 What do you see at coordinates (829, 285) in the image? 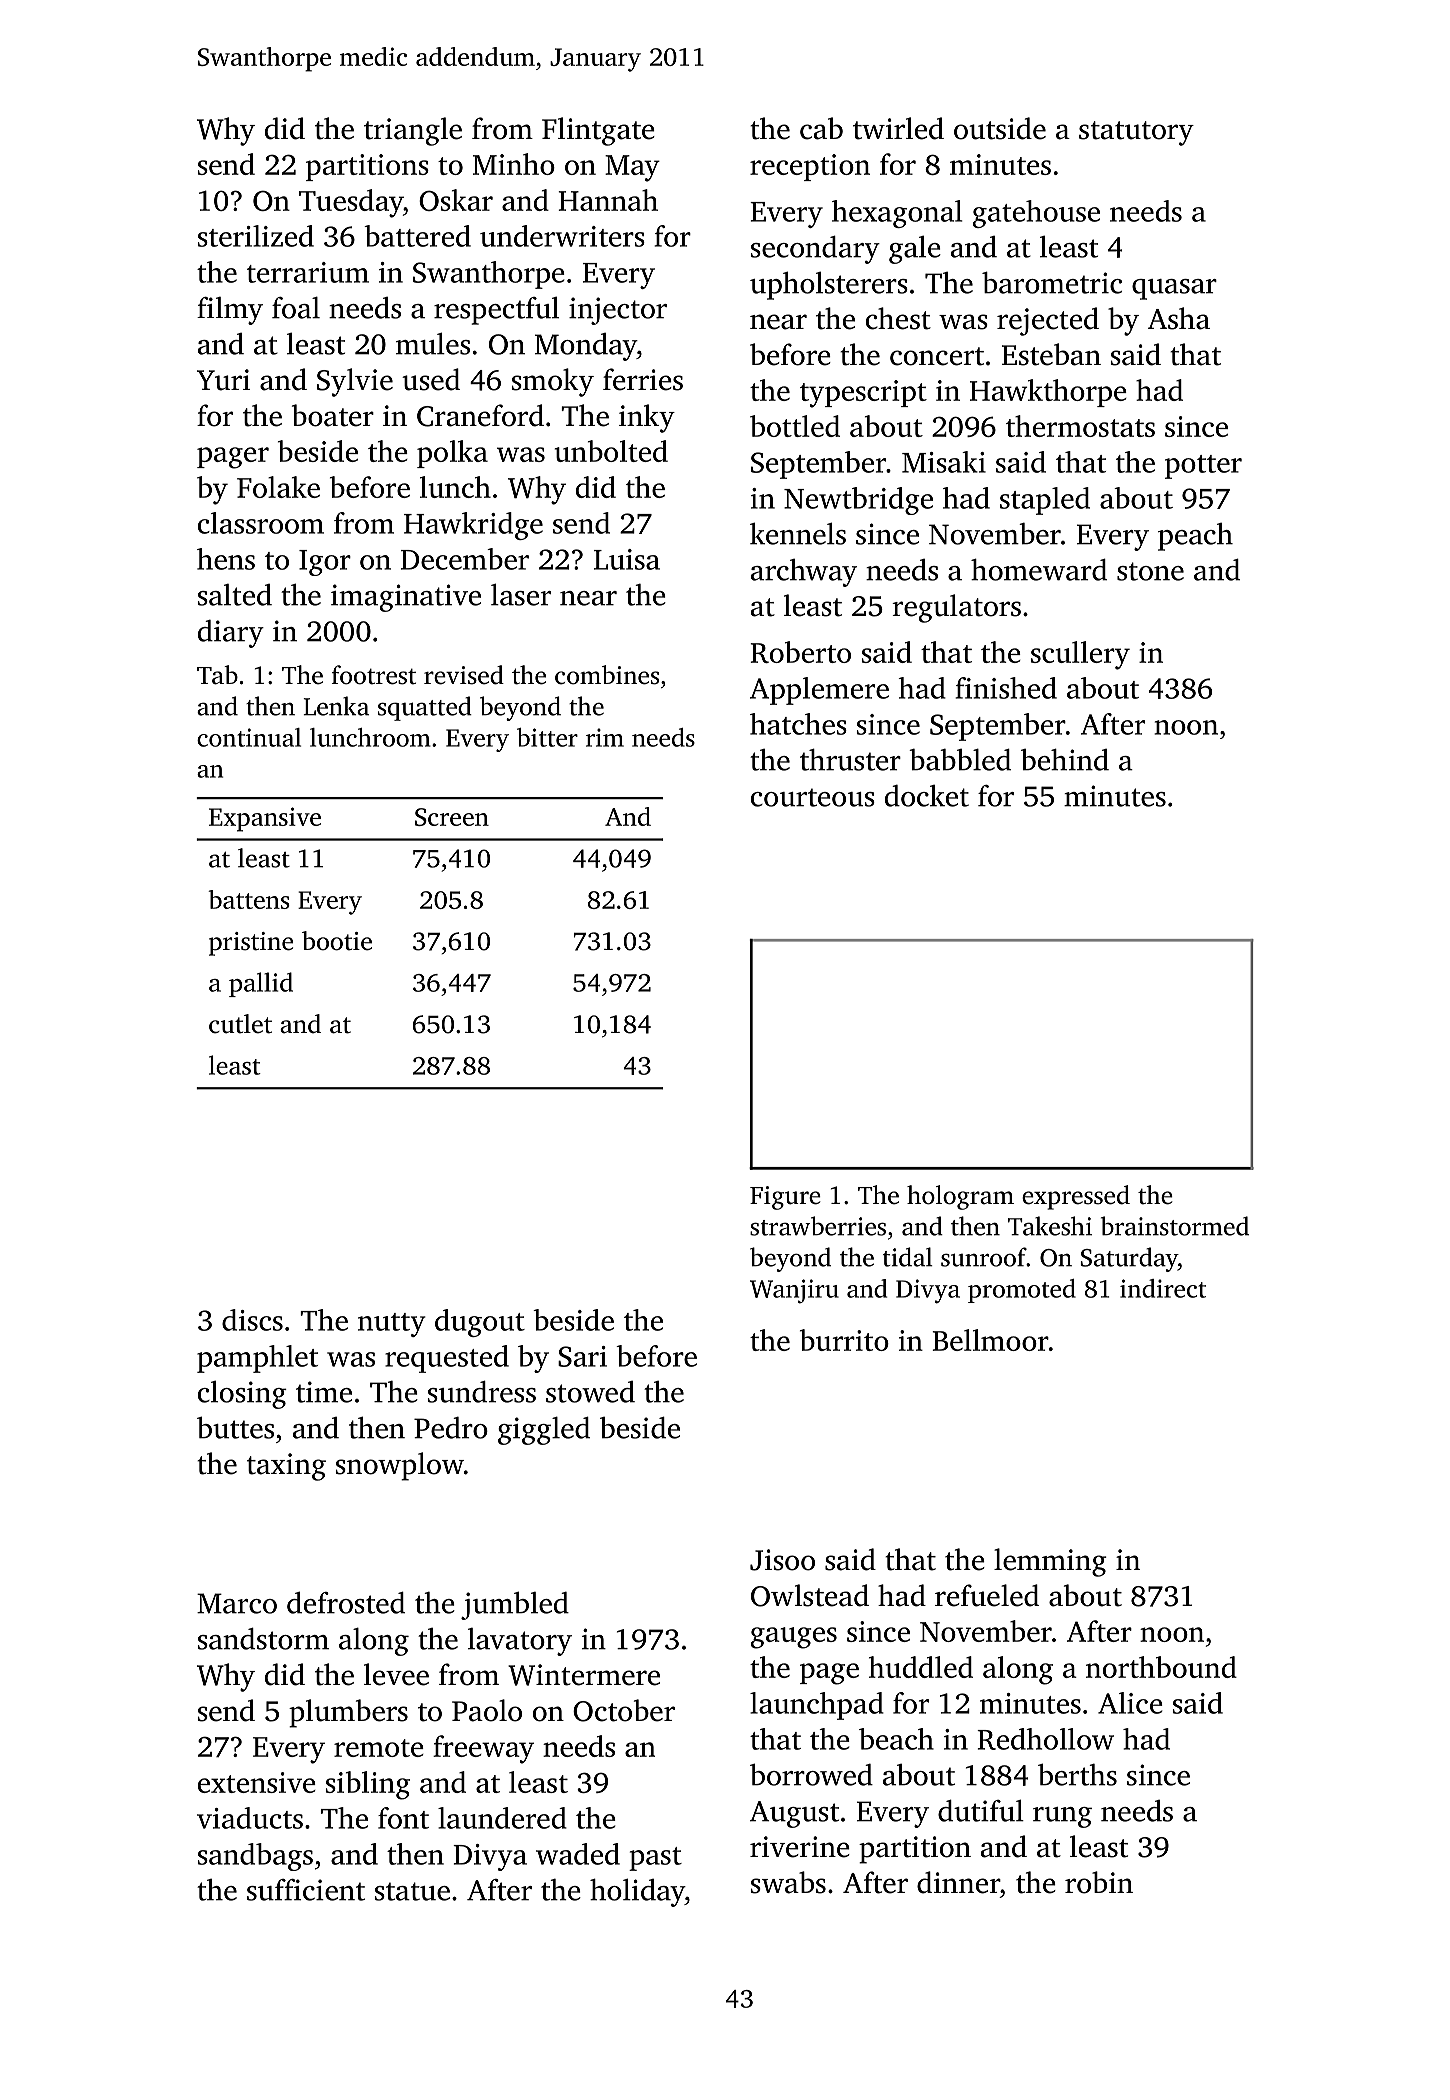
I see `upholsterers` at bounding box center [829, 285].
